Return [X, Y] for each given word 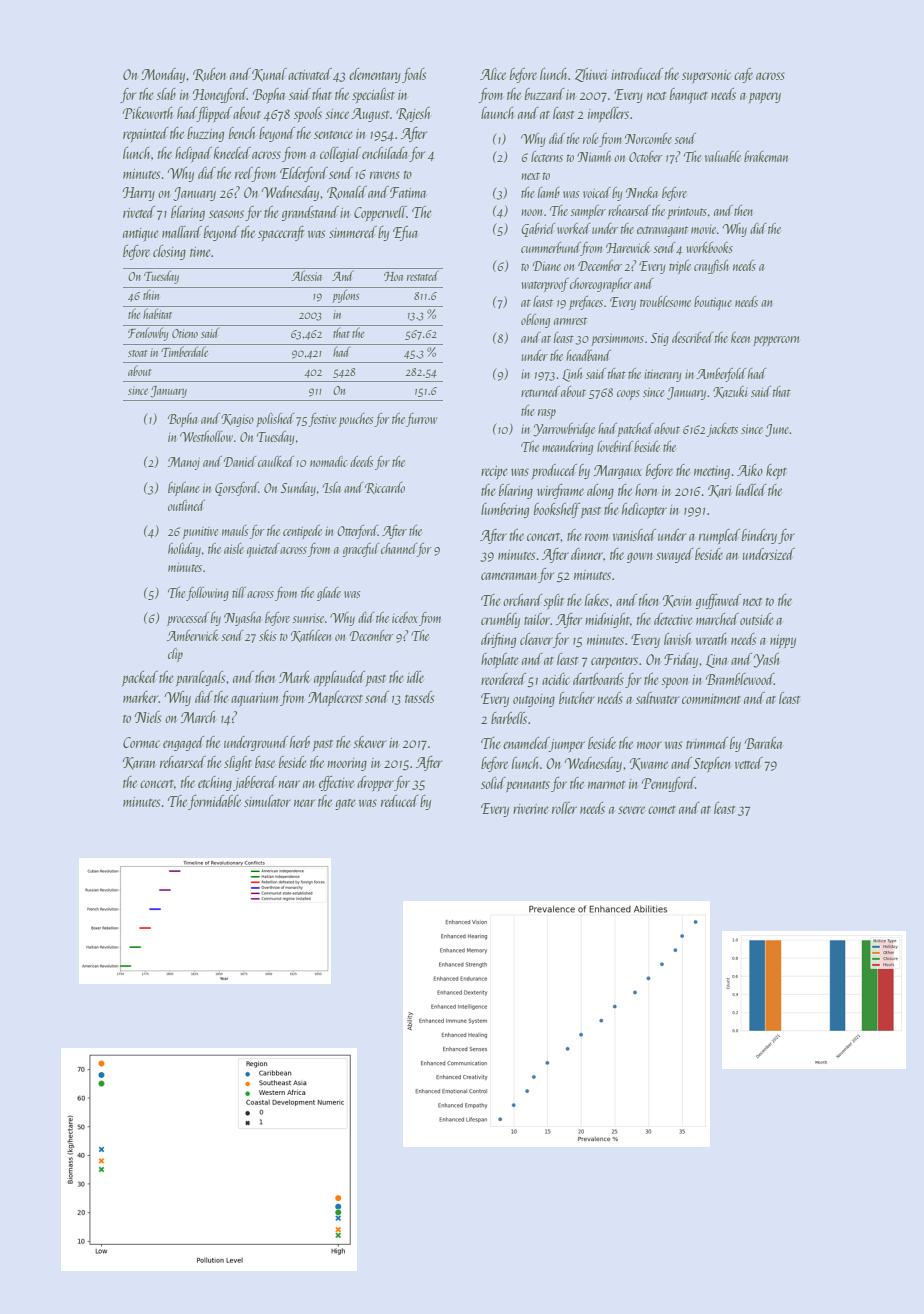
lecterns [547, 156]
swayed [675, 555]
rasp [547, 414]
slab [166, 94]
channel [399, 550]
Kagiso [237, 420]
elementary [375, 75]
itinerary [662, 375]
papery [765, 97]
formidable [214, 802]
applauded [339, 678]
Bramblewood [740, 679]
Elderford [304, 174]
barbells [509, 718]
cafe [743, 75]
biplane [183, 489]
